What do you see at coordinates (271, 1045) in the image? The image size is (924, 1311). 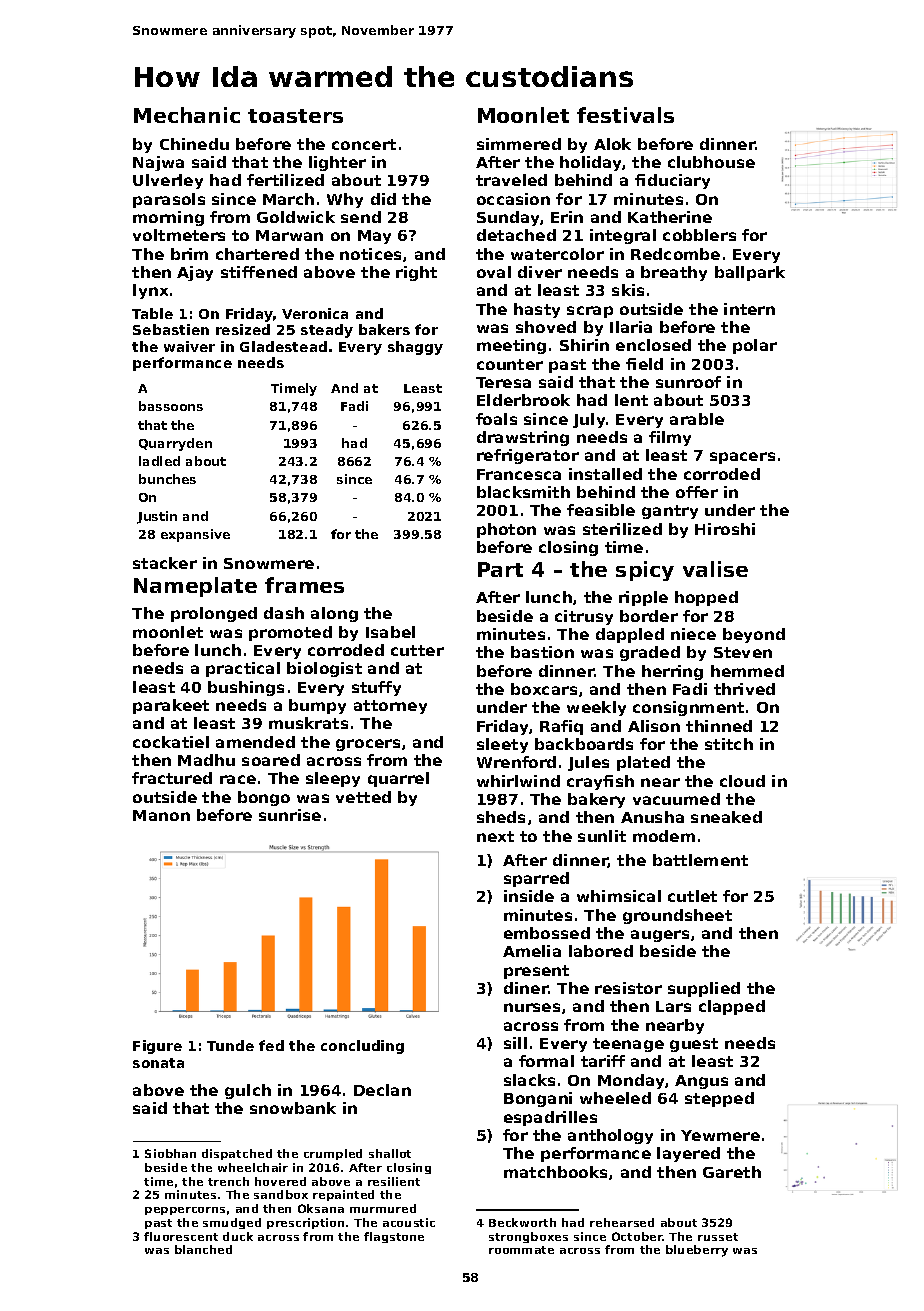 I see `fed` at bounding box center [271, 1045].
